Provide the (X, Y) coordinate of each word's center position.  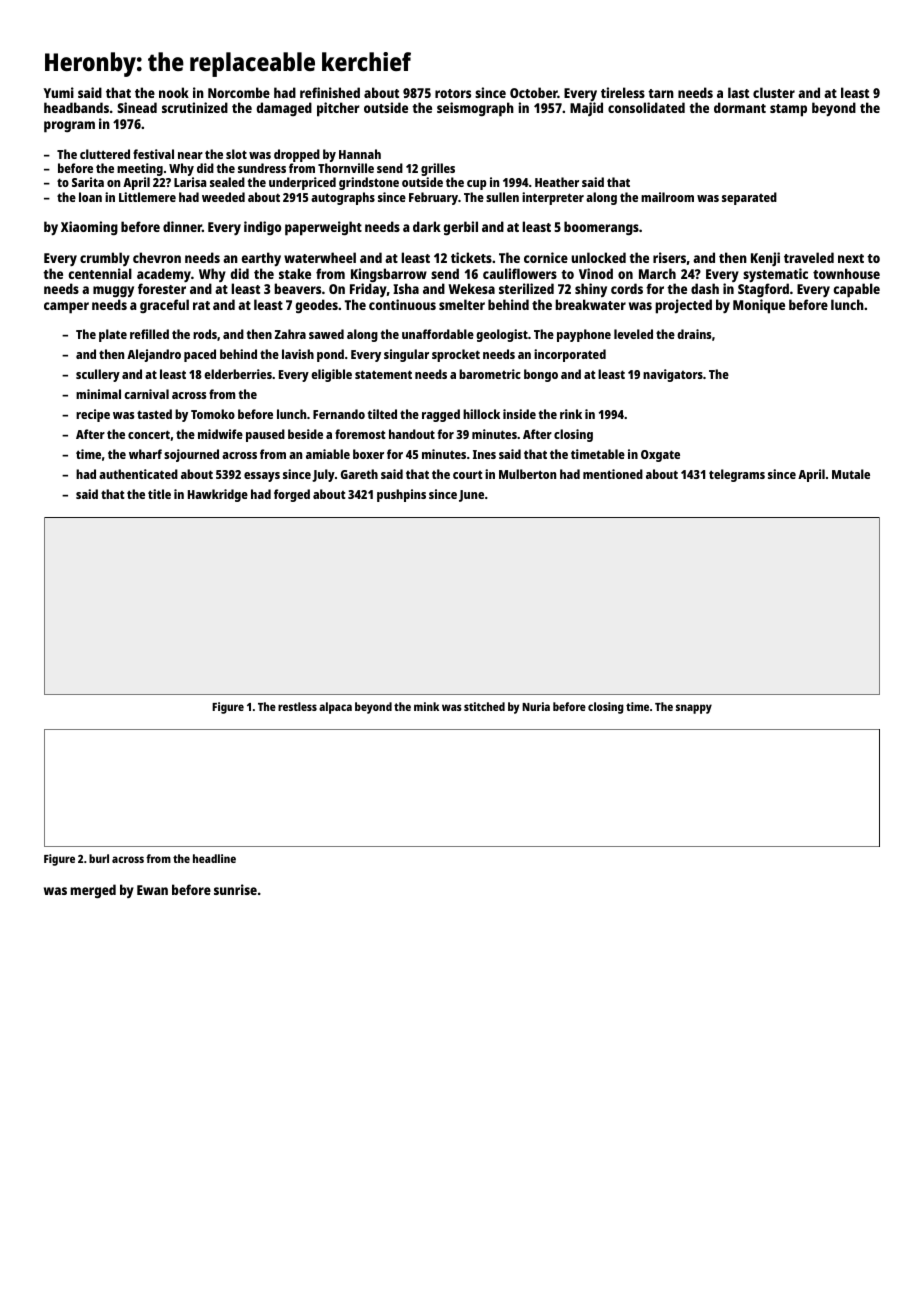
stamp (788, 110)
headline (214, 858)
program (69, 127)
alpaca (335, 708)
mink (426, 706)
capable (856, 290)
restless (297, 706)
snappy (694, 709)
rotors (453, 93)
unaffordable (438, 334)
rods (205, 334)
